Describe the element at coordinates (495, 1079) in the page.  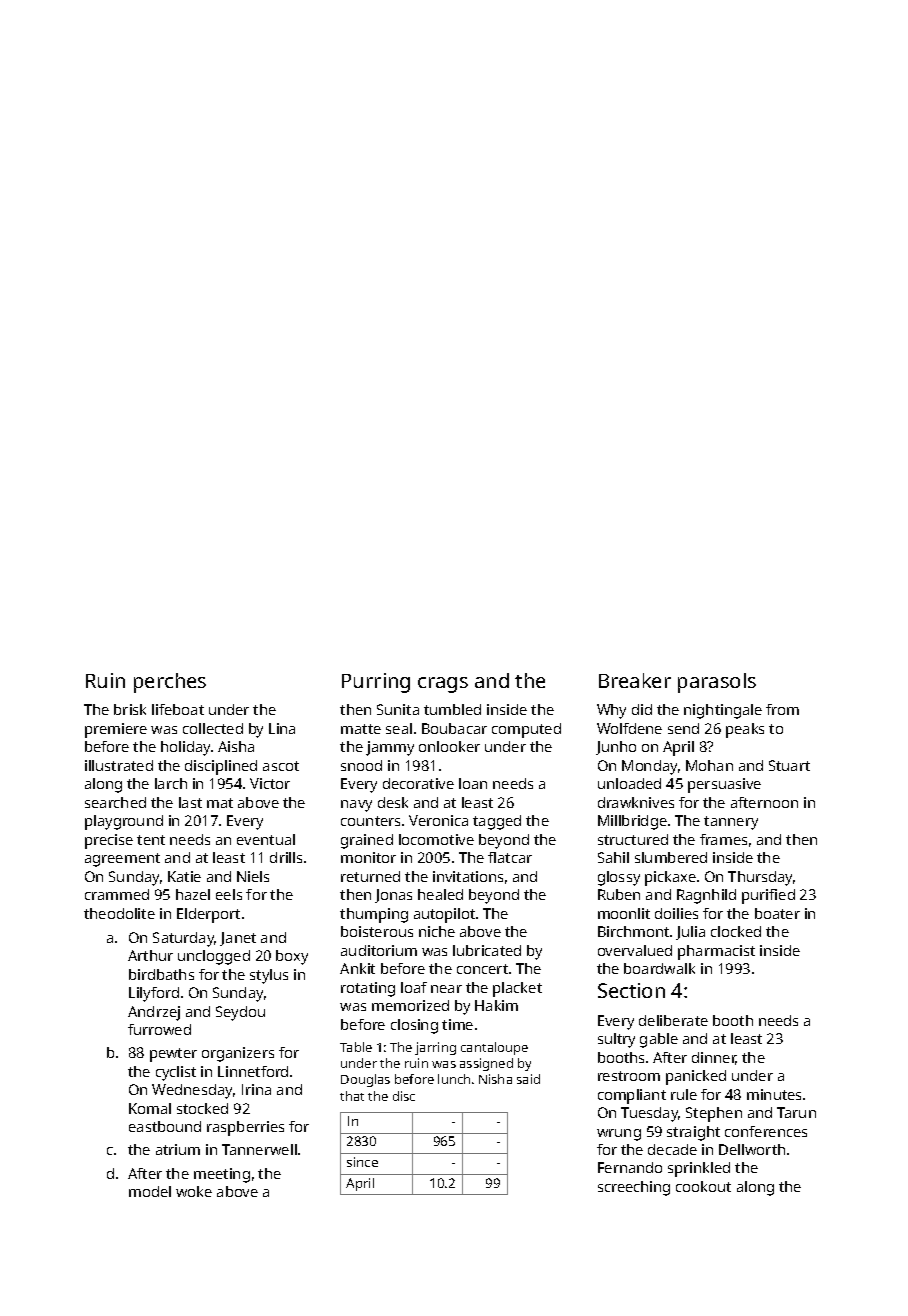
I see `Nisha` at that location.
